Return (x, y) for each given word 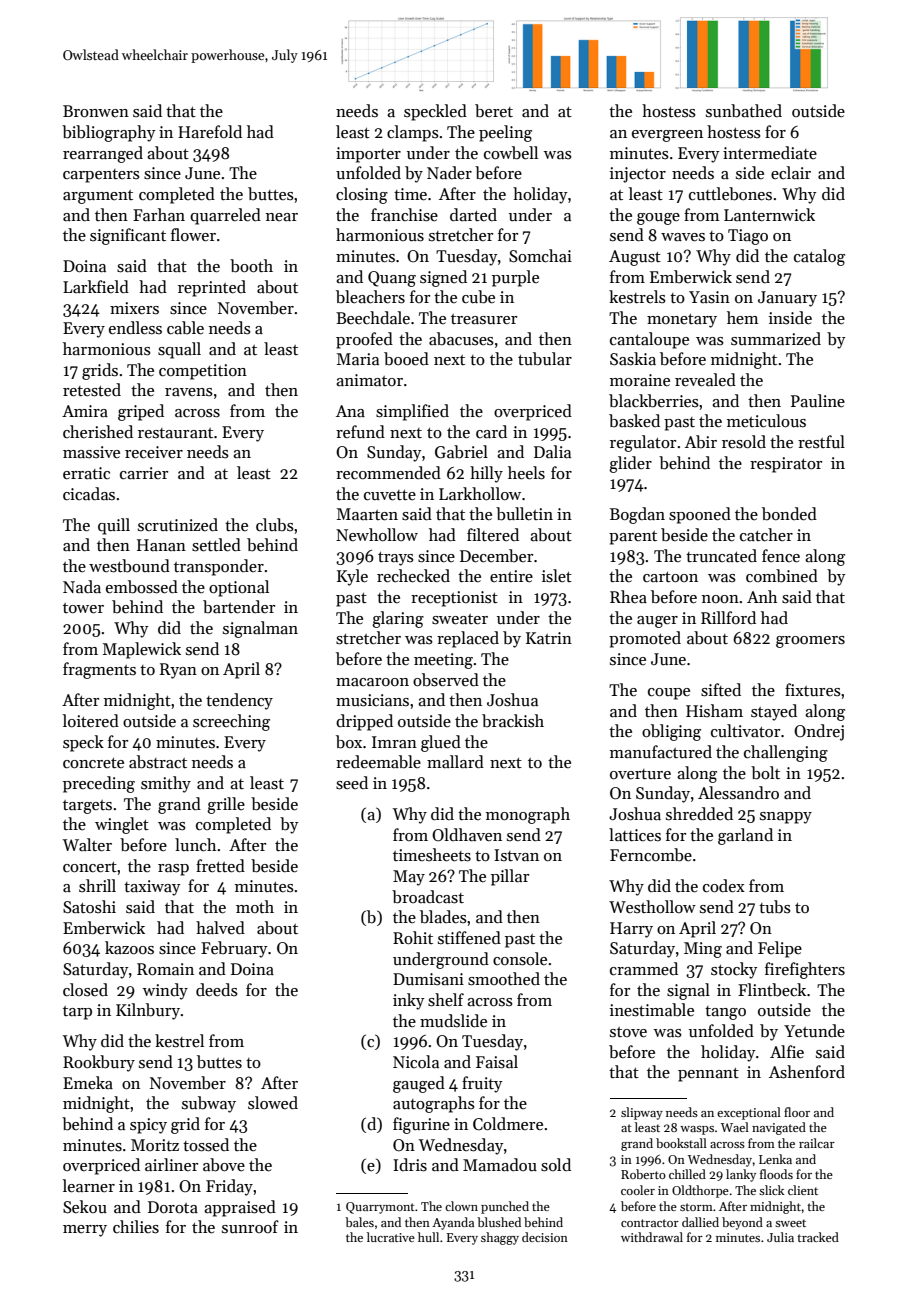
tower (83, 608)
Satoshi (89, 907)
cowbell (511, 153)
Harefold (210, 132)
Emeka (88, 1083)
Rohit (413, 938)
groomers (810, 642)
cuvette (390, 495)
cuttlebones (730, 194)
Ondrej (819, 732)
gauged (419, 1084)
